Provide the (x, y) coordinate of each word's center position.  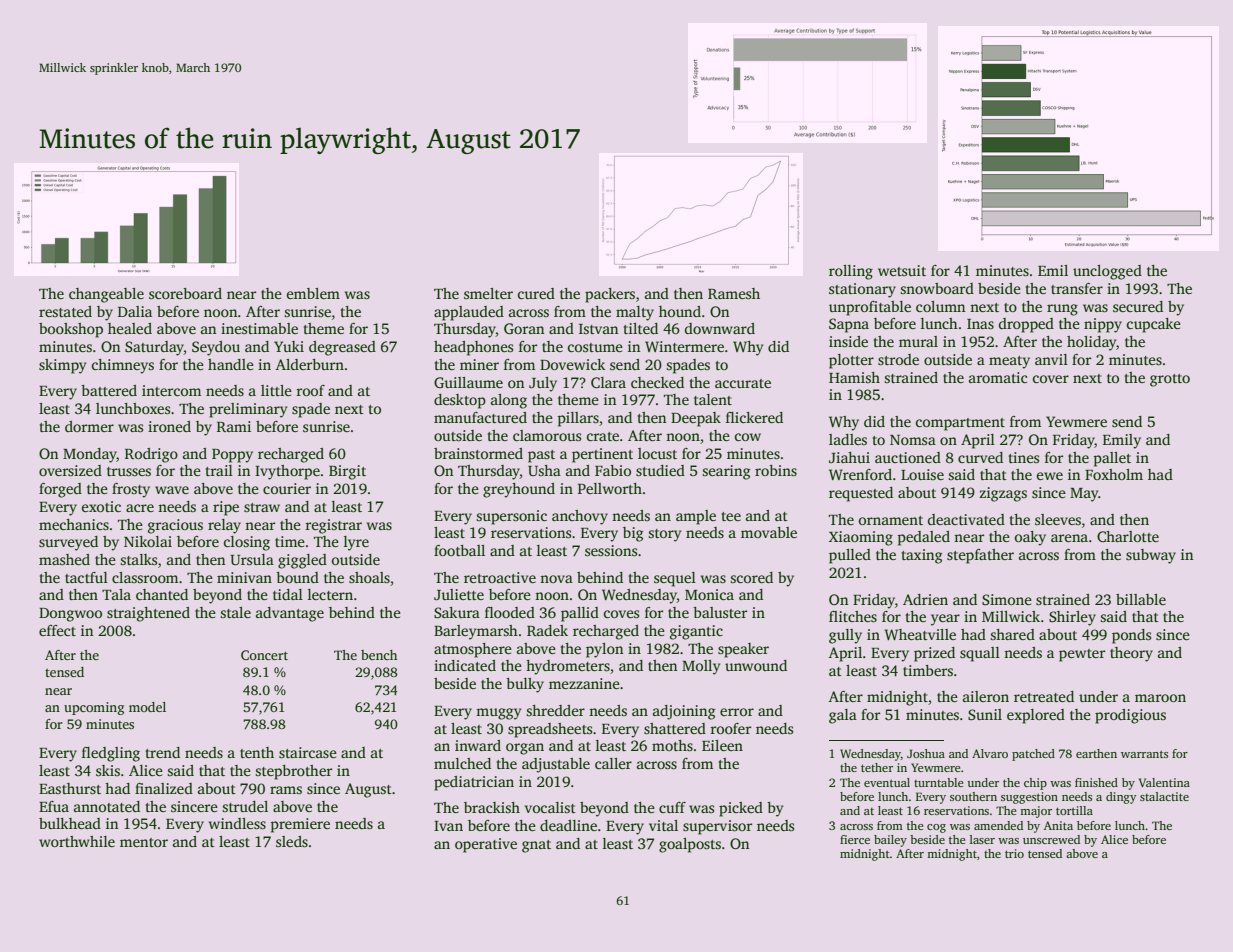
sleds (292, 841)
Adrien (925, 599)
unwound (756, 665)
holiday (1092, 343)
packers (610, 295)
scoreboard (185, 293)
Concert (264, 655)
